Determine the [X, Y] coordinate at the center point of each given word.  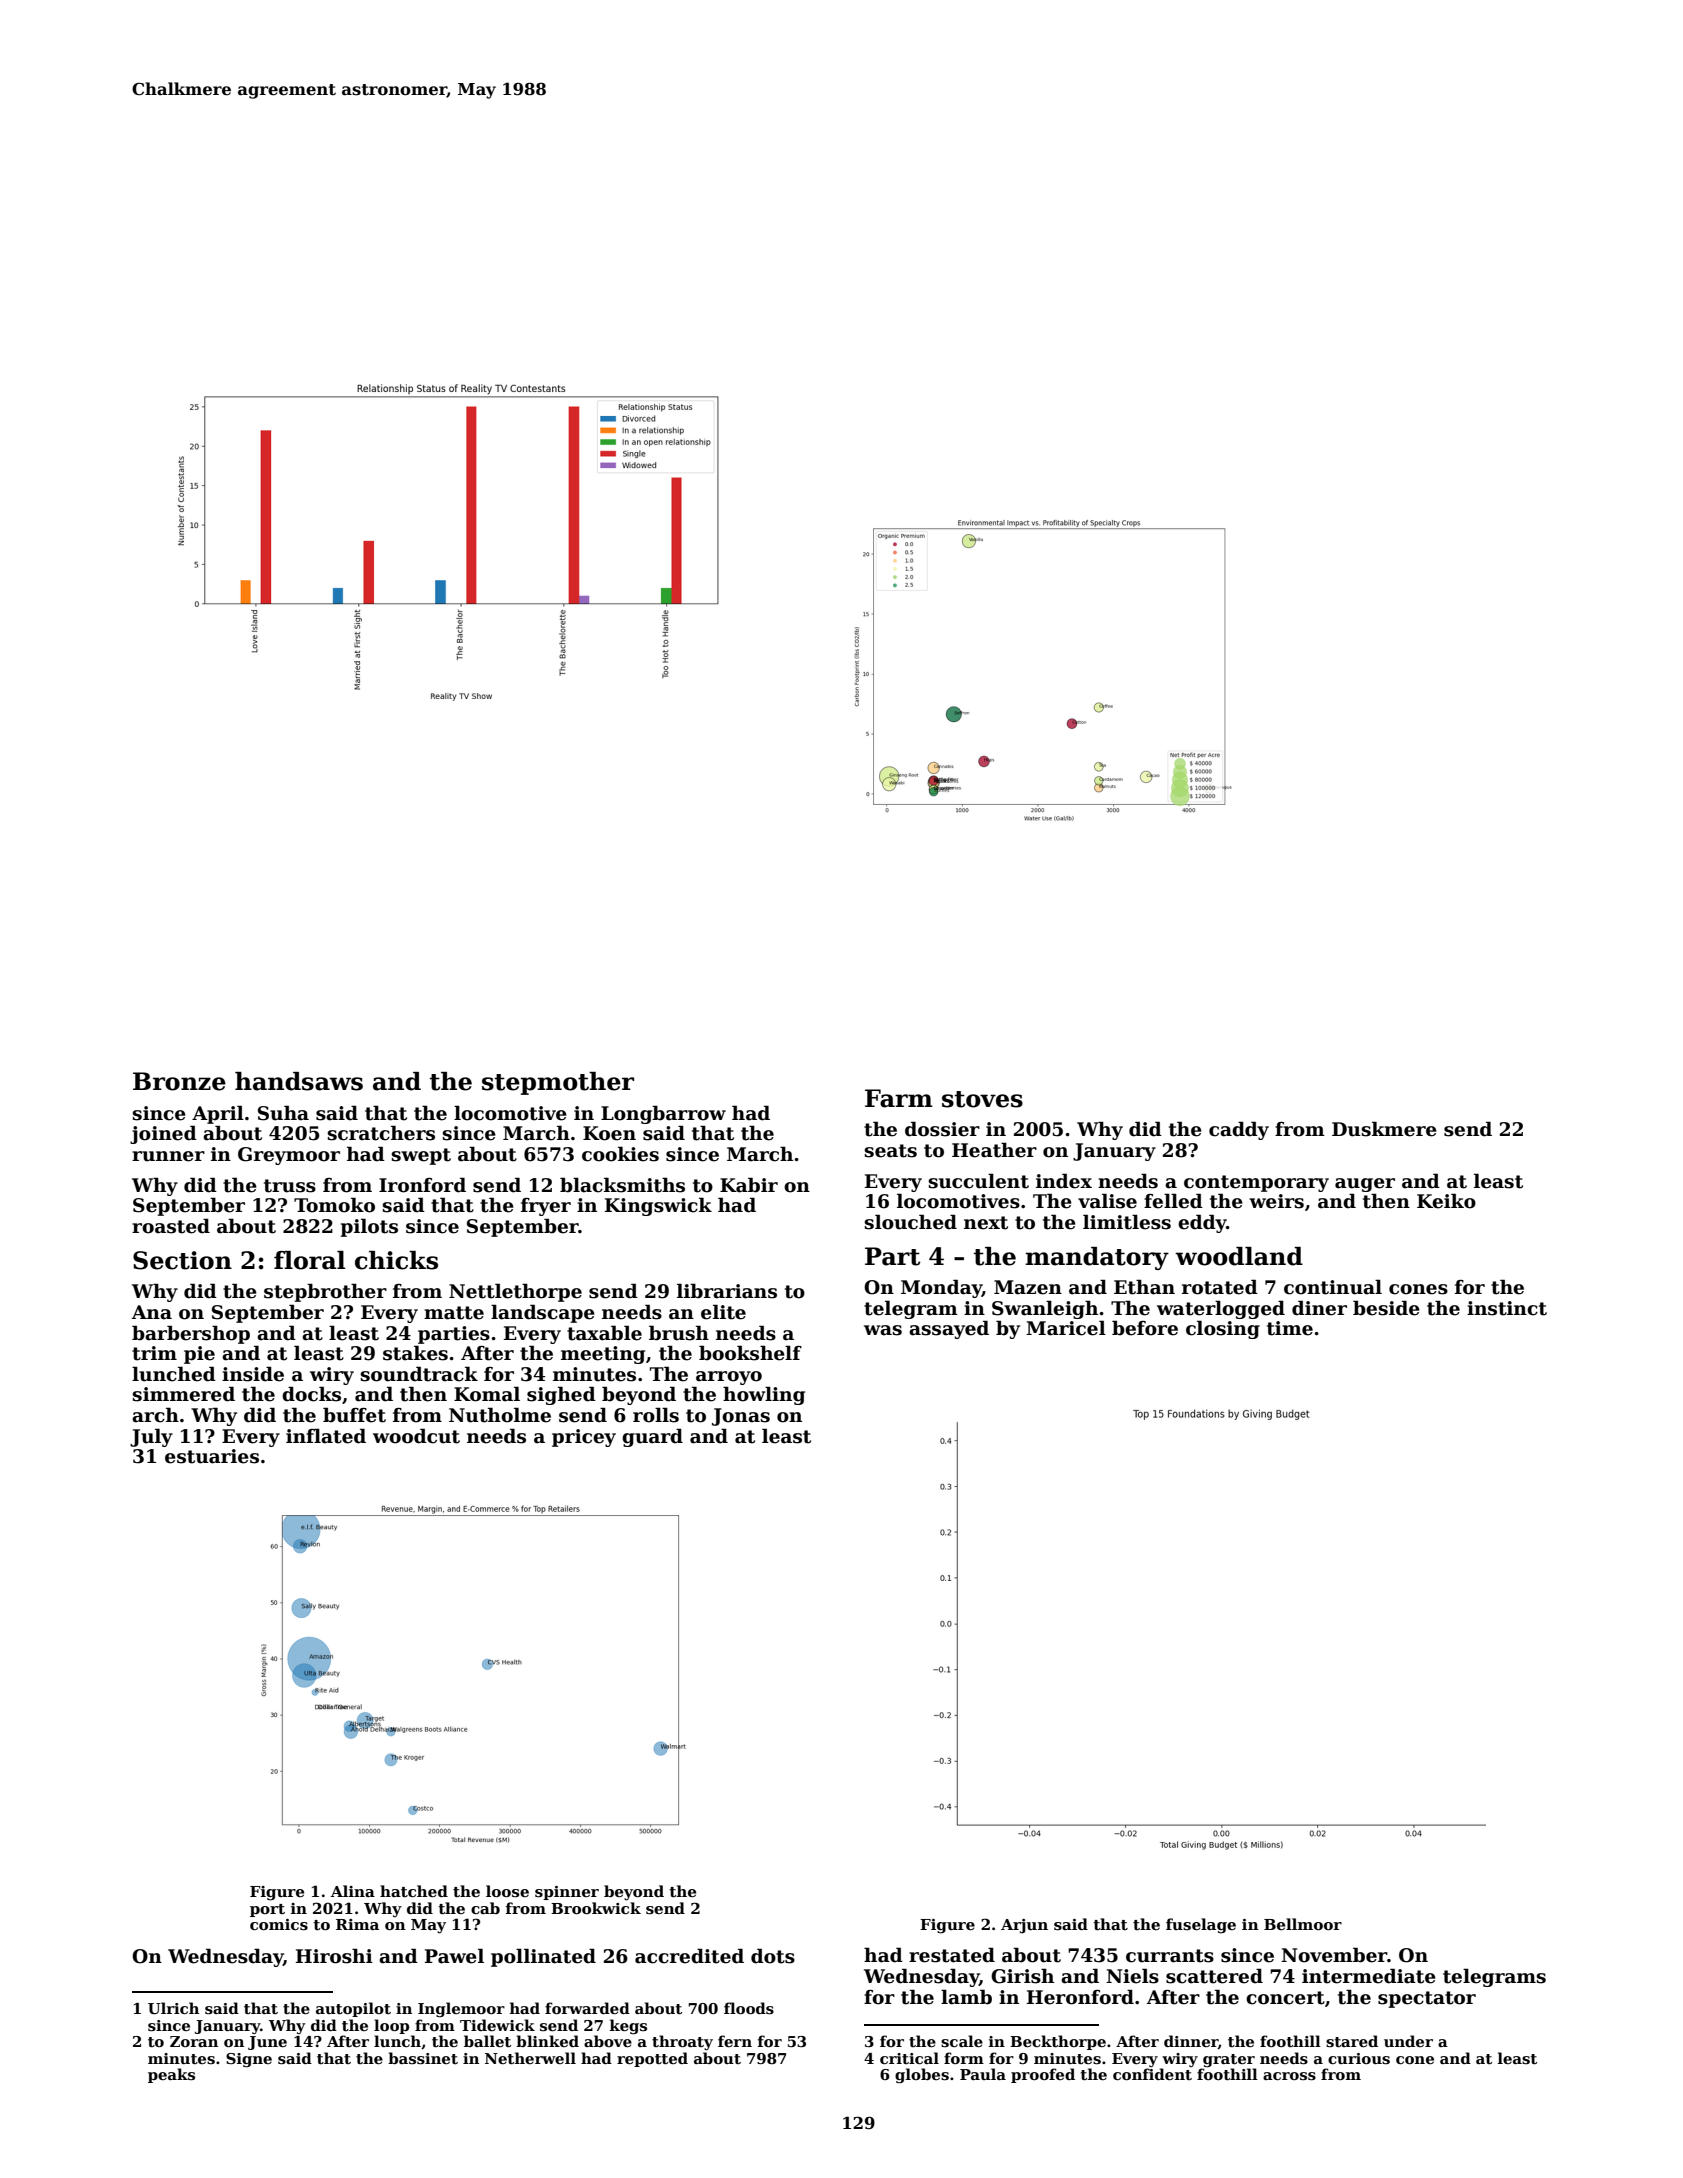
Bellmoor [1303, 1924]
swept [421, 1156]
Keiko [1446, 1201]
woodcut [416, 1436]
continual [1333, 1287]
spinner [567, 1893]
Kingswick [658, 1206]
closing [1223, 1329]
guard [652, 1437]
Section [182, 1260]
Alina [353, 1891]
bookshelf [750, 1353]
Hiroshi [334, 1956]
